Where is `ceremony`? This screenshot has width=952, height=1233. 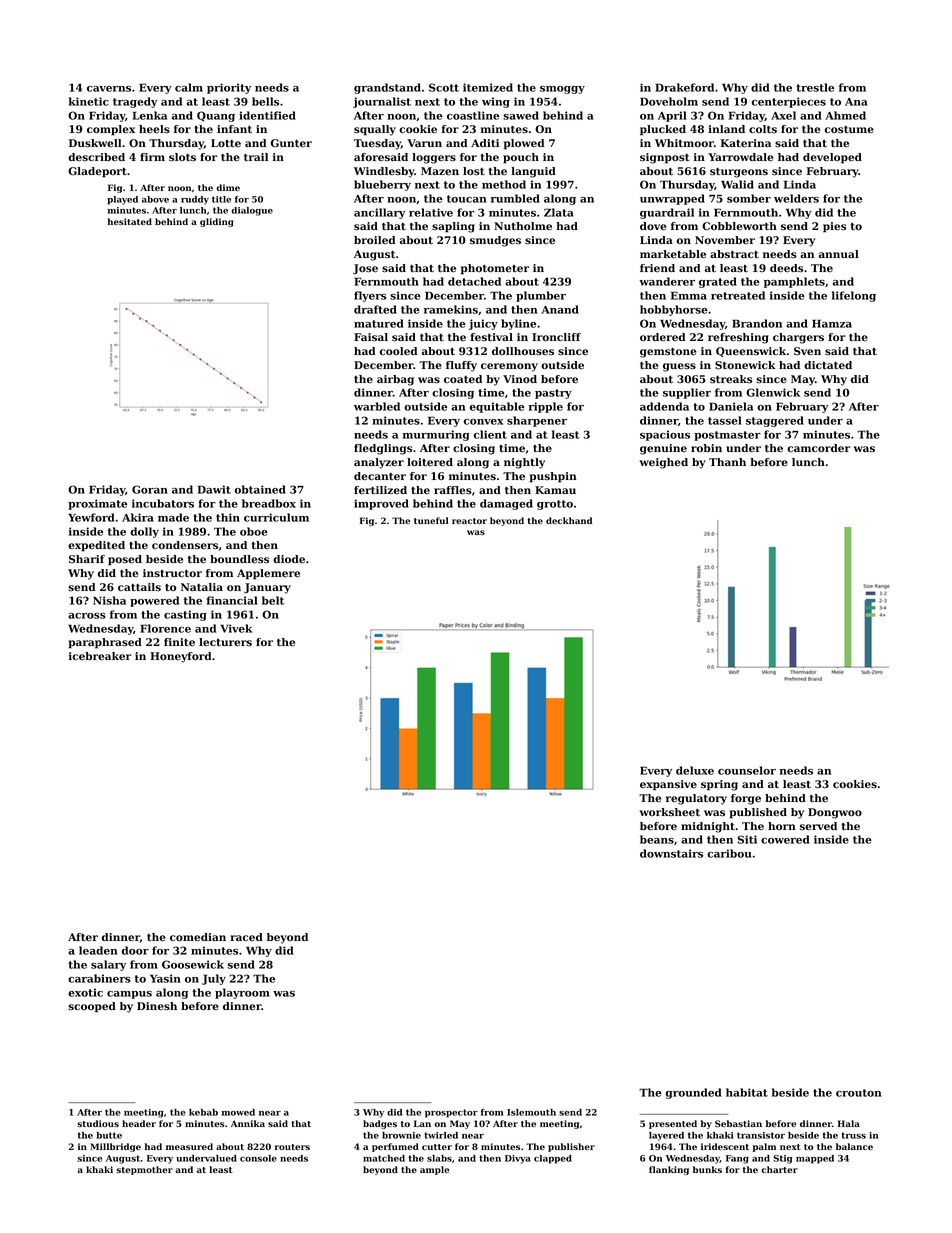
ceremony is located at coordinates (509, 367).
